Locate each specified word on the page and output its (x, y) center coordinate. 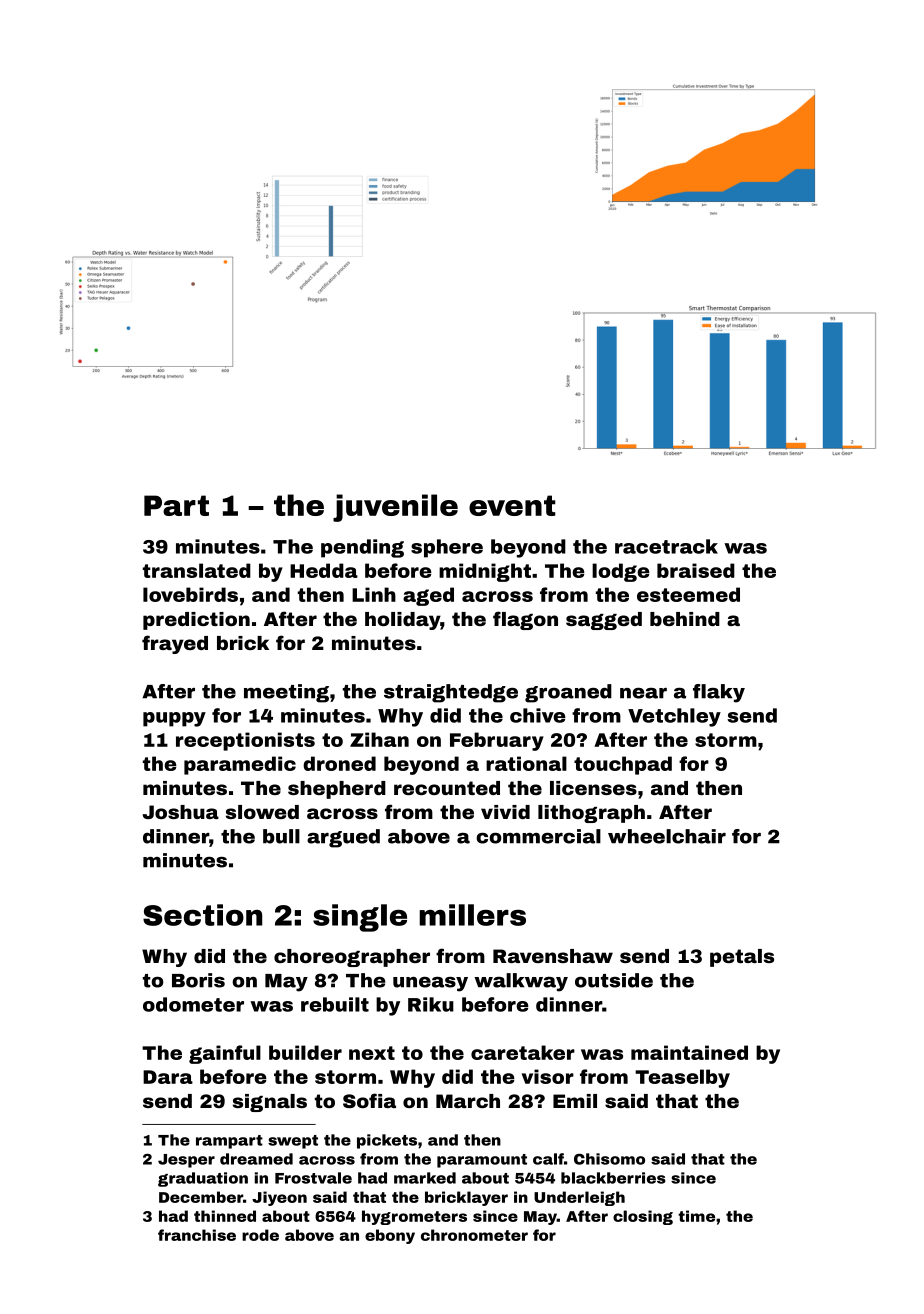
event (512, 505)
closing (643, 1217)
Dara (168, 1077)
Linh (374, 594)
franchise (197, 1235)
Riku (431, 1004)
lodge (621, 572)
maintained (689, 1052)
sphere (447, 548)
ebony (390, 1236)
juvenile (395, 508)
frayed (175, 644)
